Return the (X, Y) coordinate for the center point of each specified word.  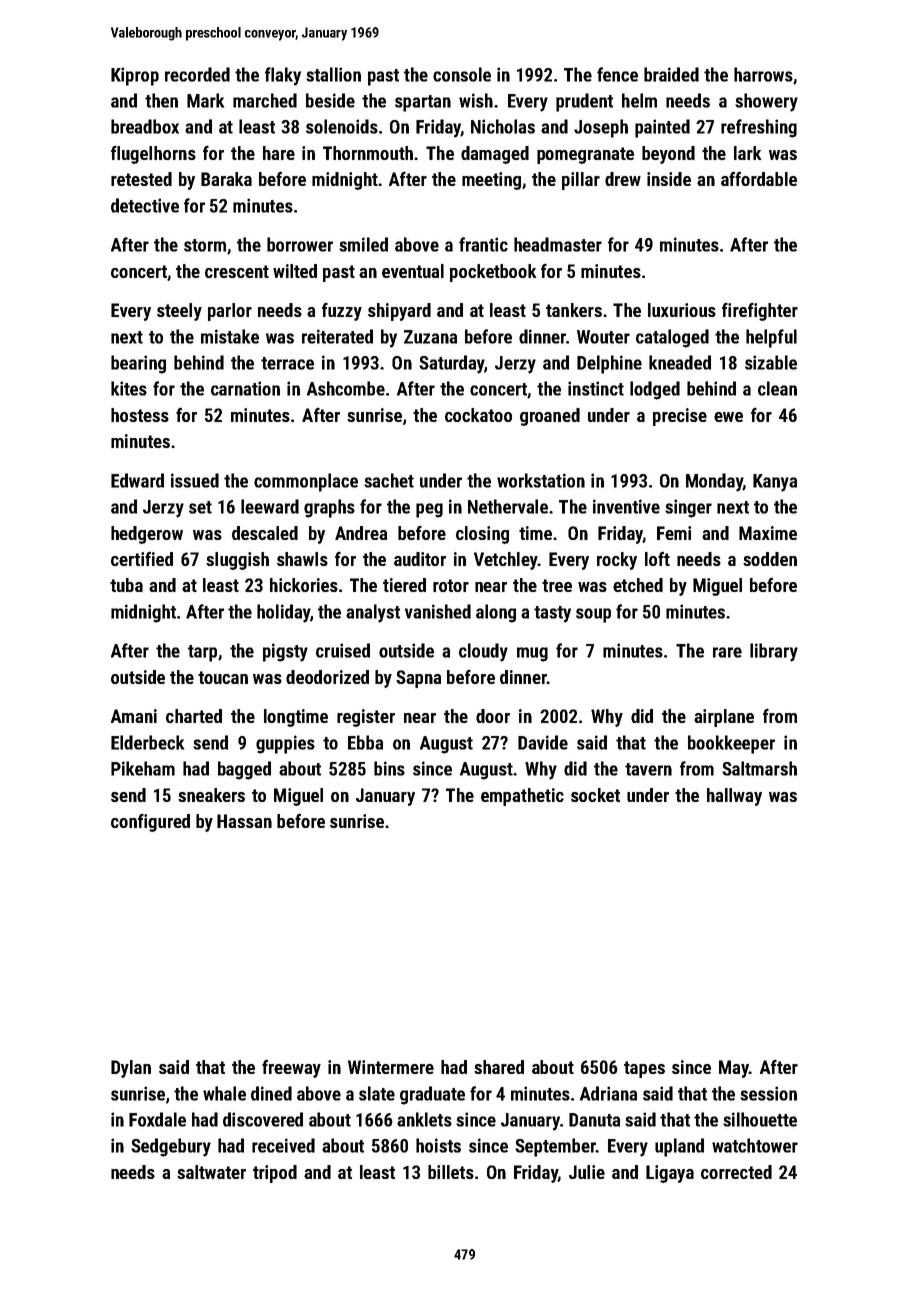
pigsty (285, 652)
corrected (736, 1172)
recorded (197, 74)
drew (623, 179)
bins (389, 768)
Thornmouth (368, 153)
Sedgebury (171, 1147)
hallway (734, 797)
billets (451, 1172)
